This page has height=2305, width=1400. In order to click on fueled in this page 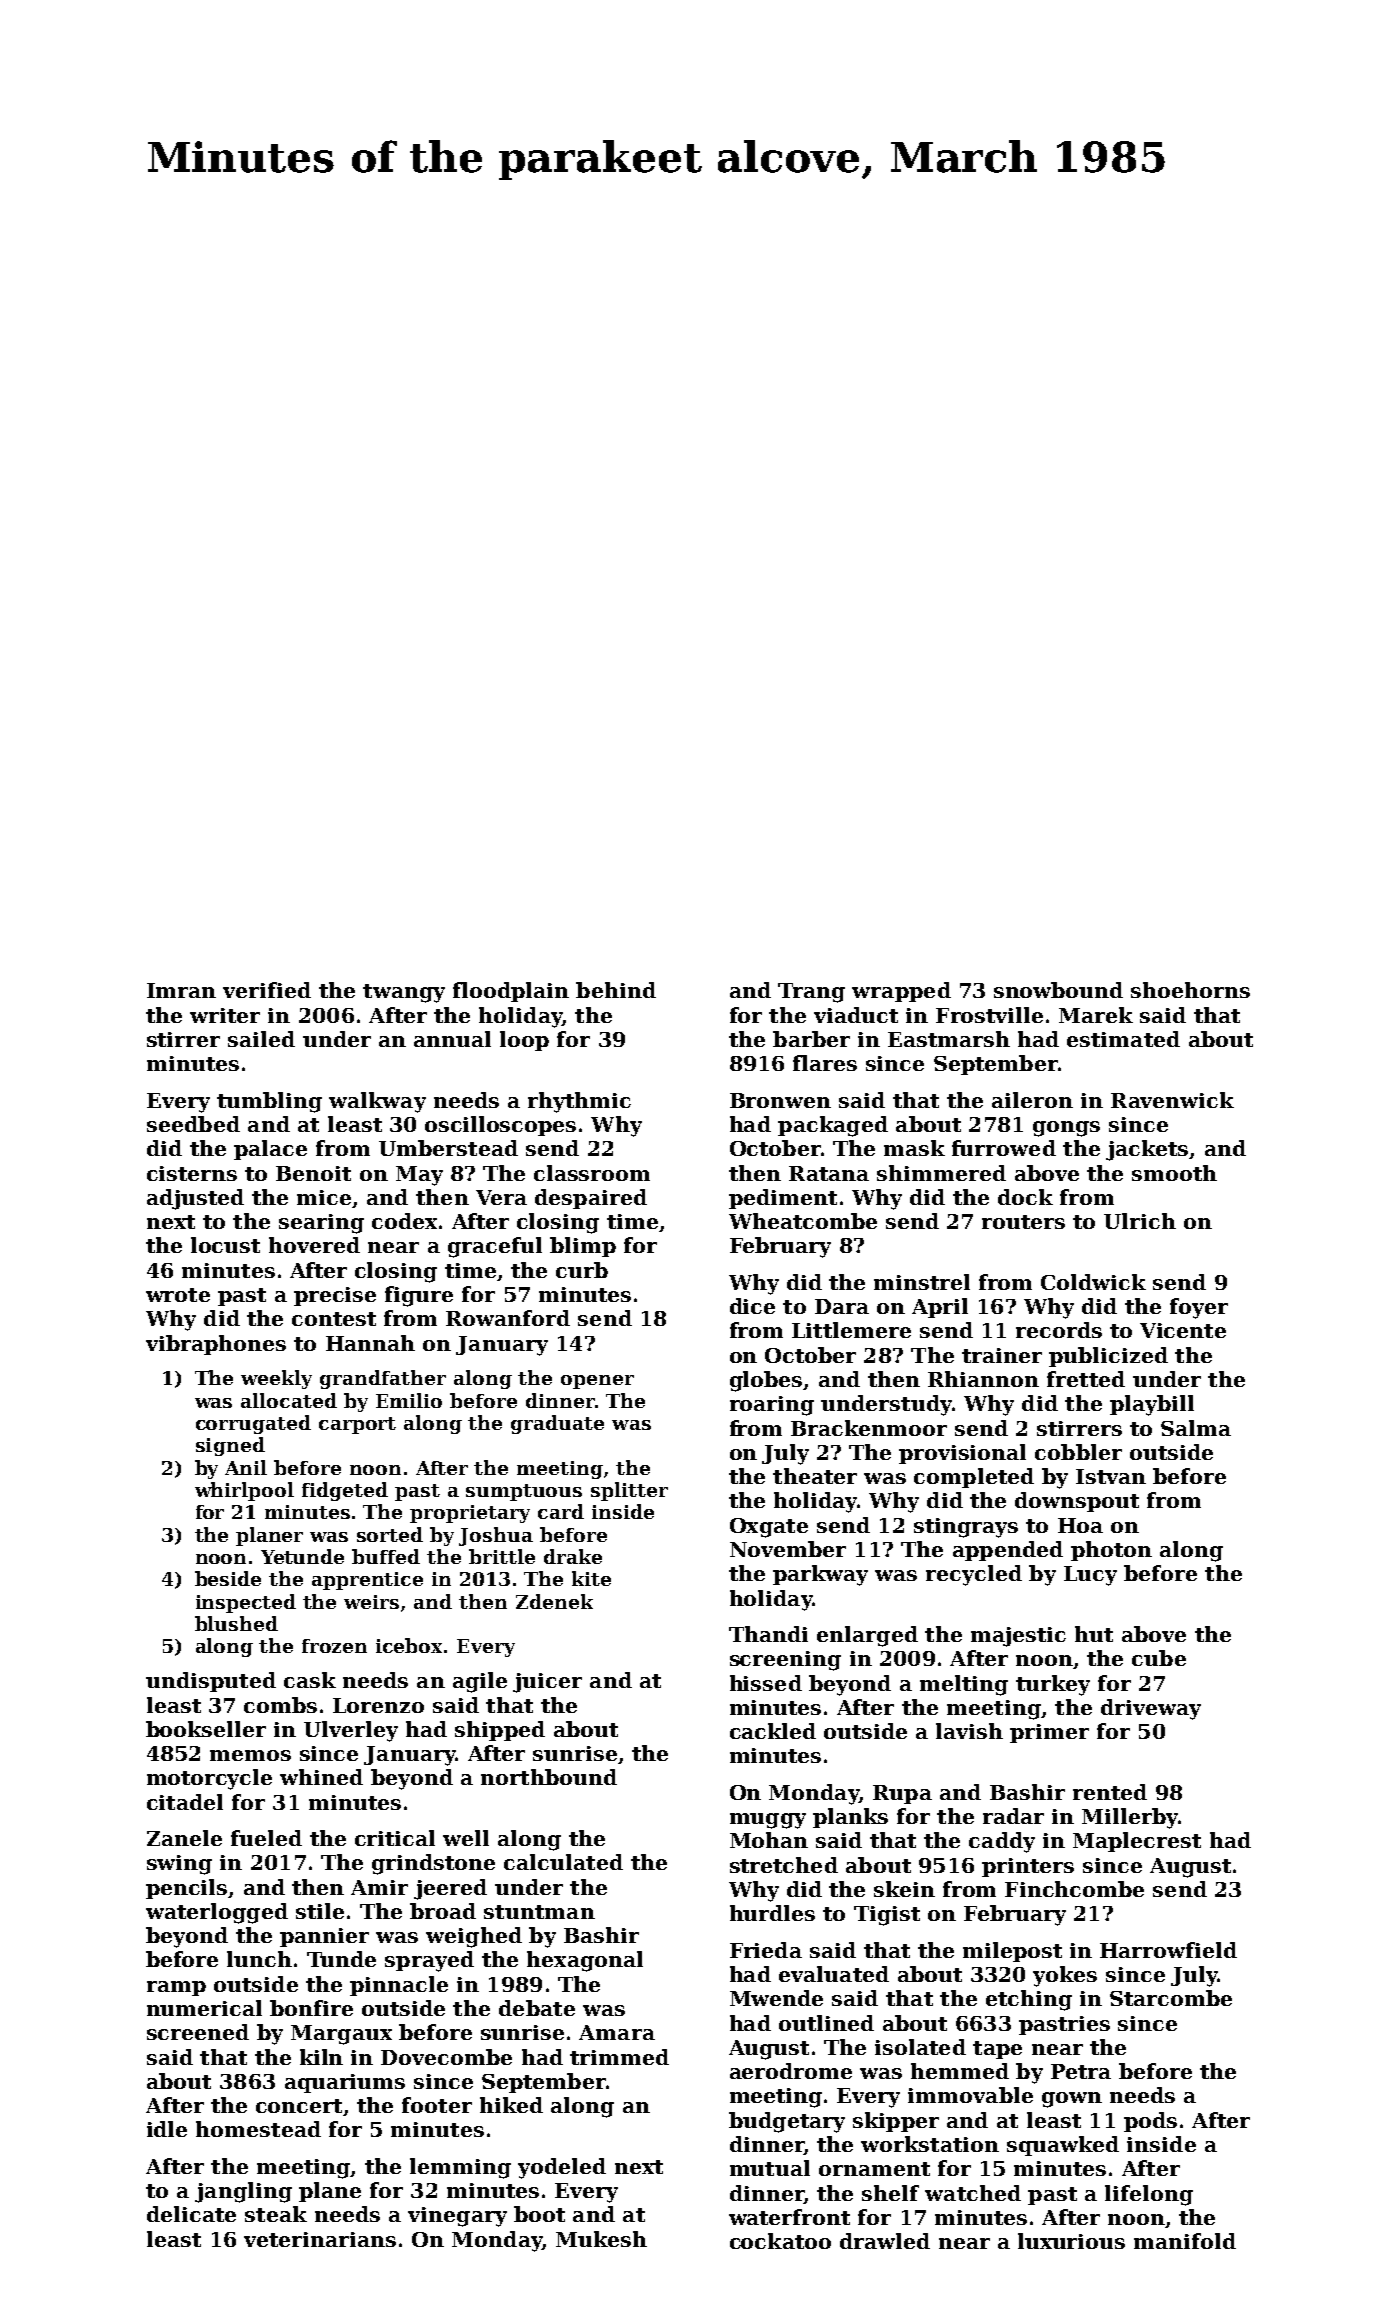, I will do `click(266, 1838)`.
